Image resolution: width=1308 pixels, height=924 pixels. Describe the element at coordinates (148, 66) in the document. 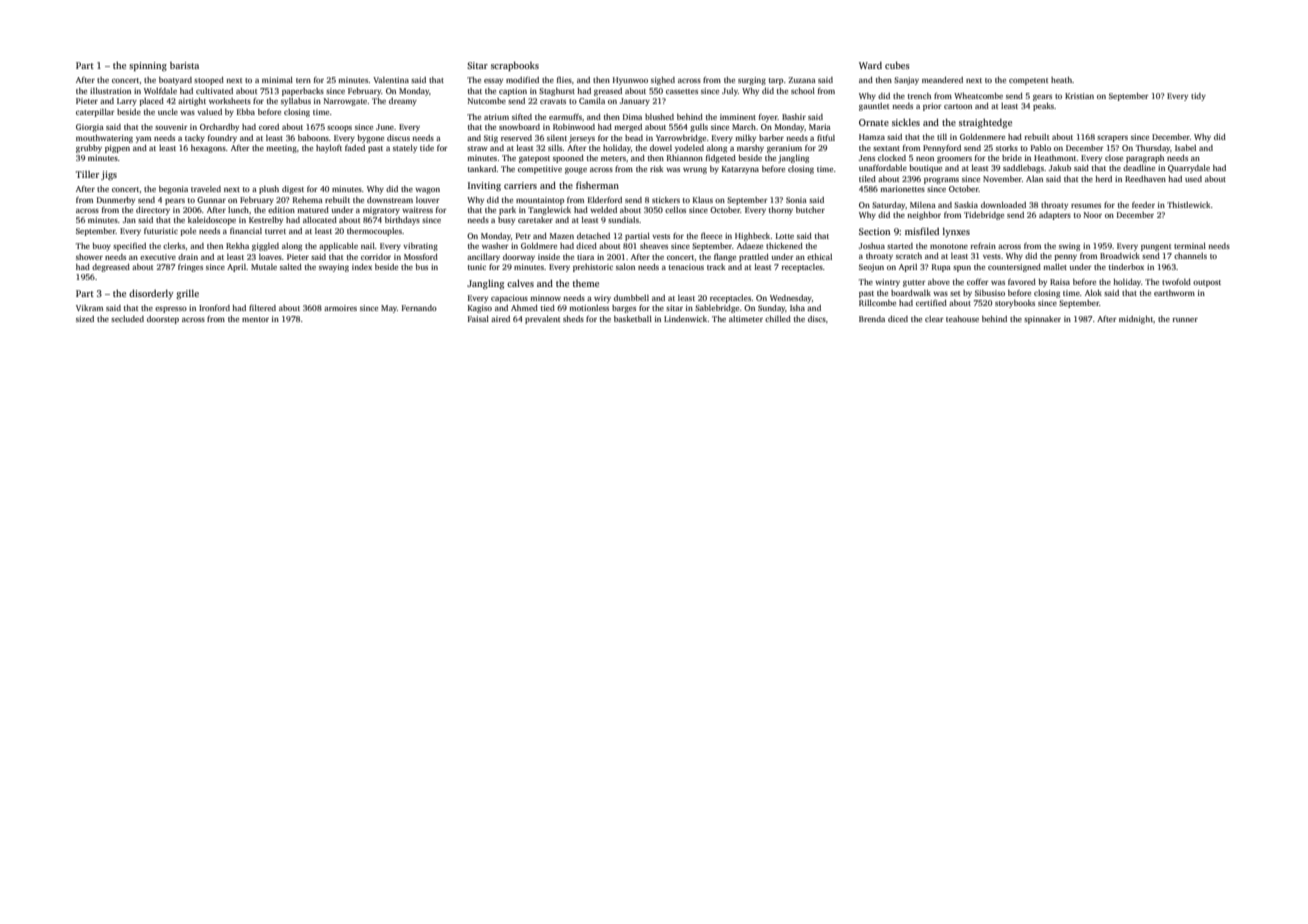

I see `spinning` at that location.
